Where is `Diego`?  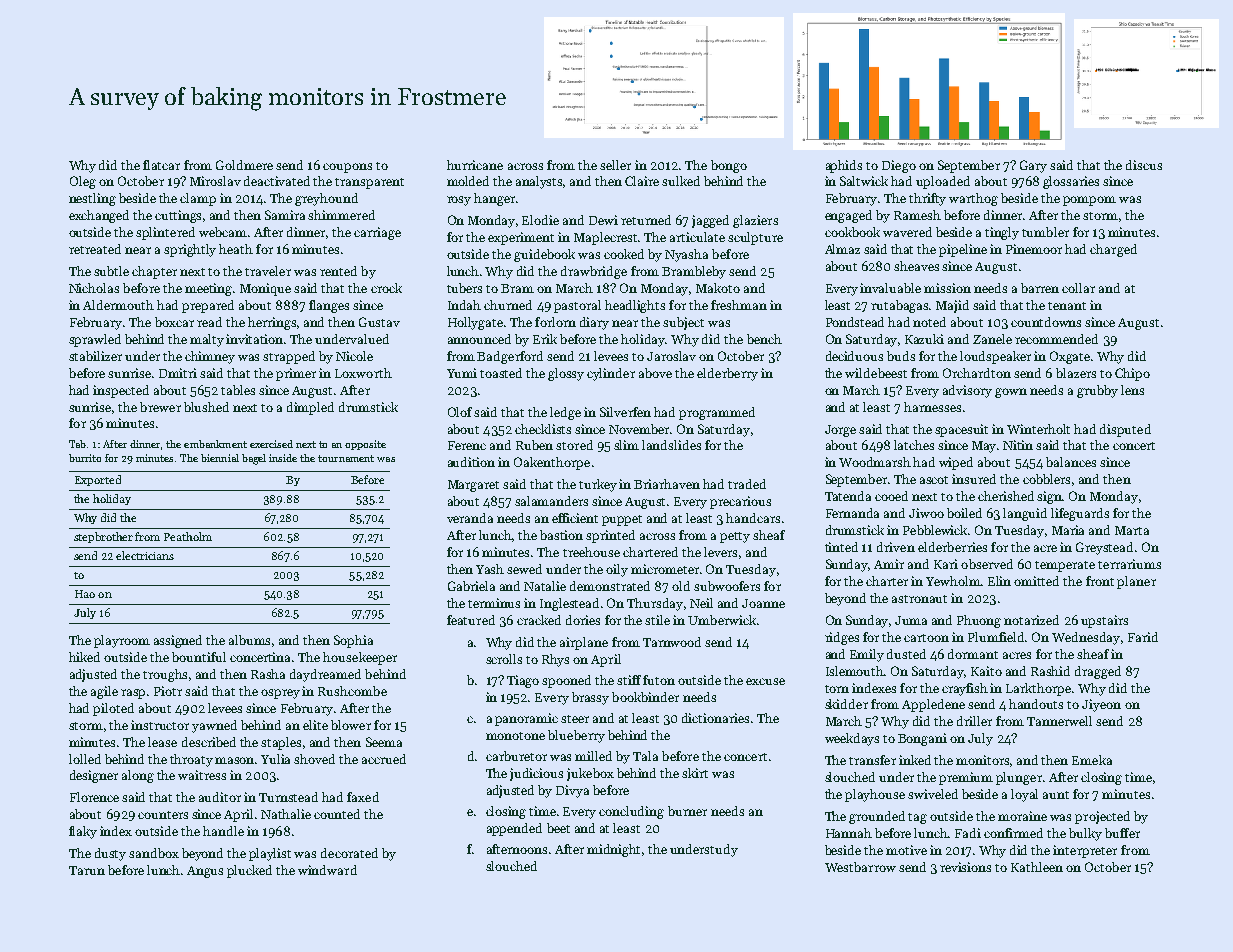 Diego is located at coordinates (899, 166).
